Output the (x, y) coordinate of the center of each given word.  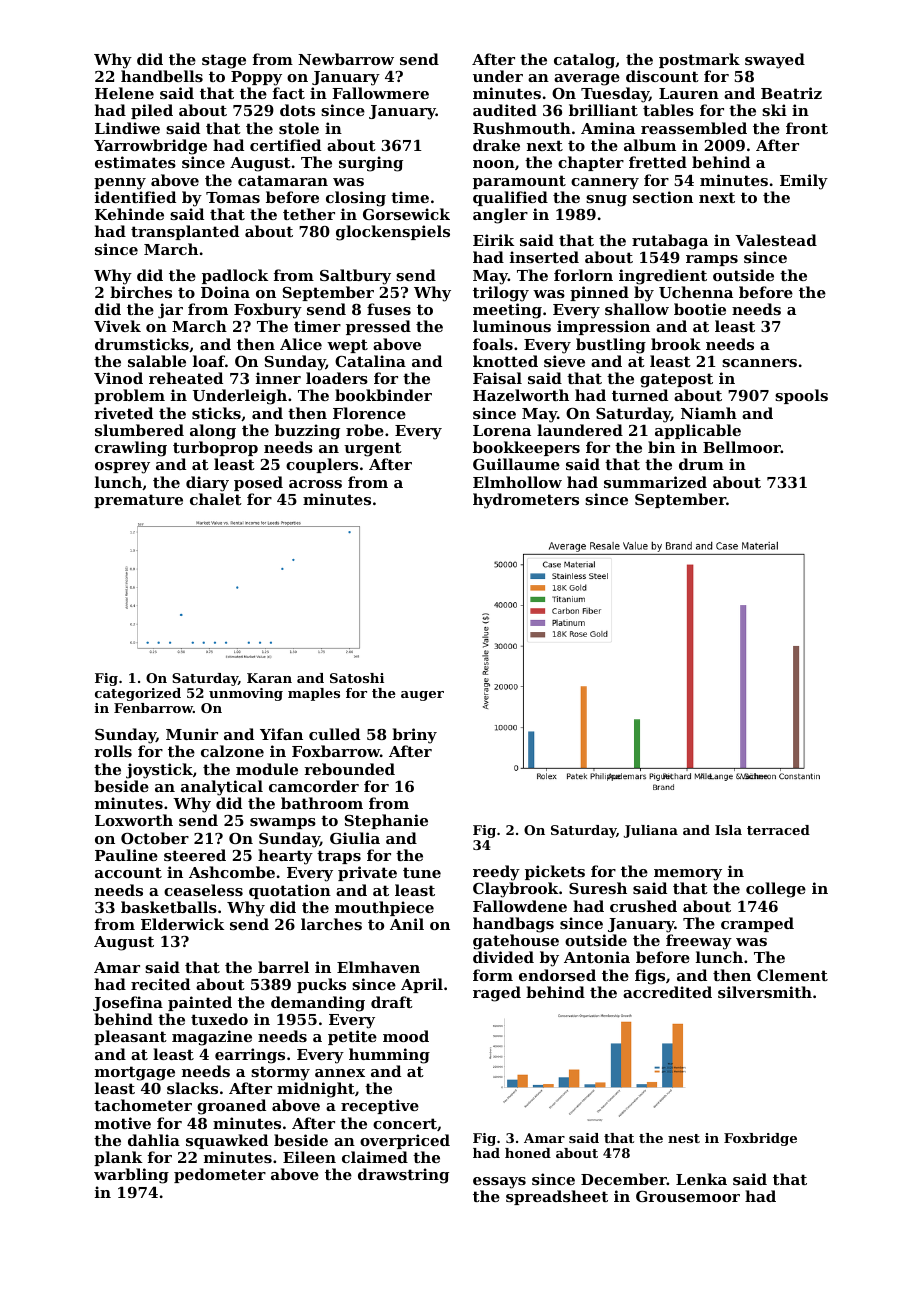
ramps (712, 260)
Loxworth (134, 820)
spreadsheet (557, 1197)
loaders (337, 378)
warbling (131, 1176)
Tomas (233, 197)
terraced (778, 830)
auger (422, 696)
